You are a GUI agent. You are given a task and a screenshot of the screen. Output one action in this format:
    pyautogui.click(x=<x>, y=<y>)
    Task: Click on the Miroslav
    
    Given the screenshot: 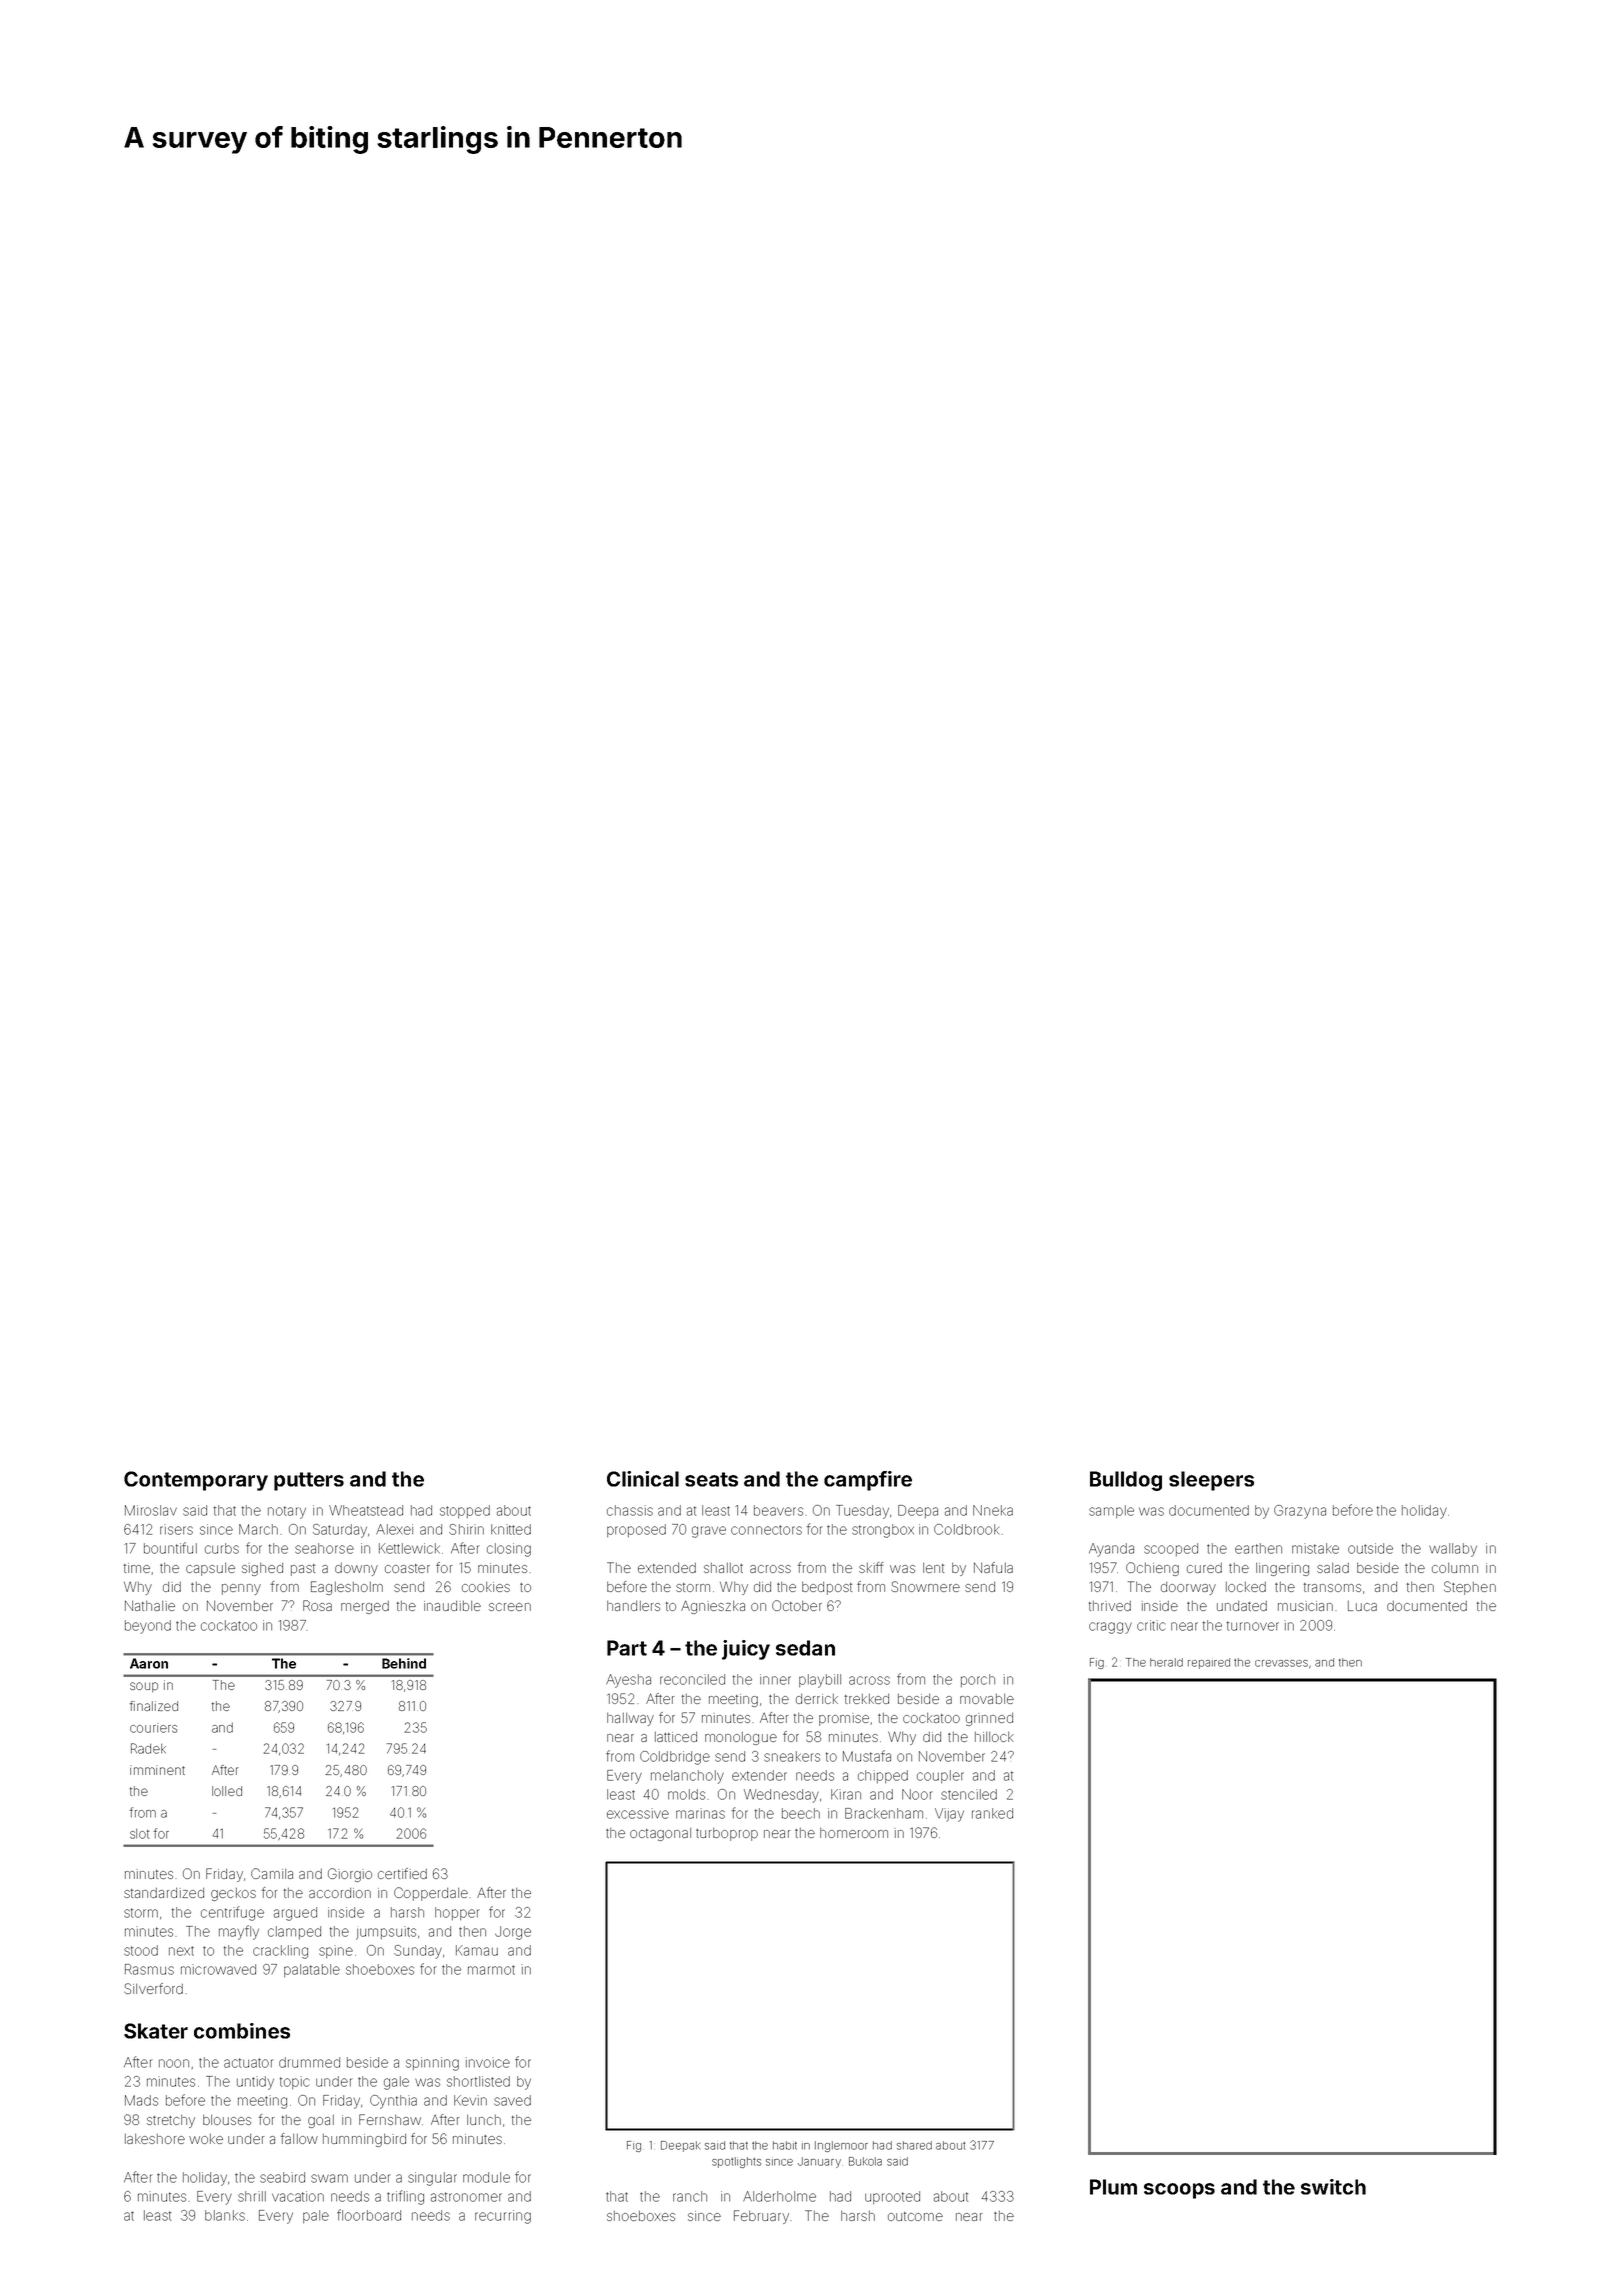 What is the action you would take?
    pyautogui.click(x=151, y=1510)
